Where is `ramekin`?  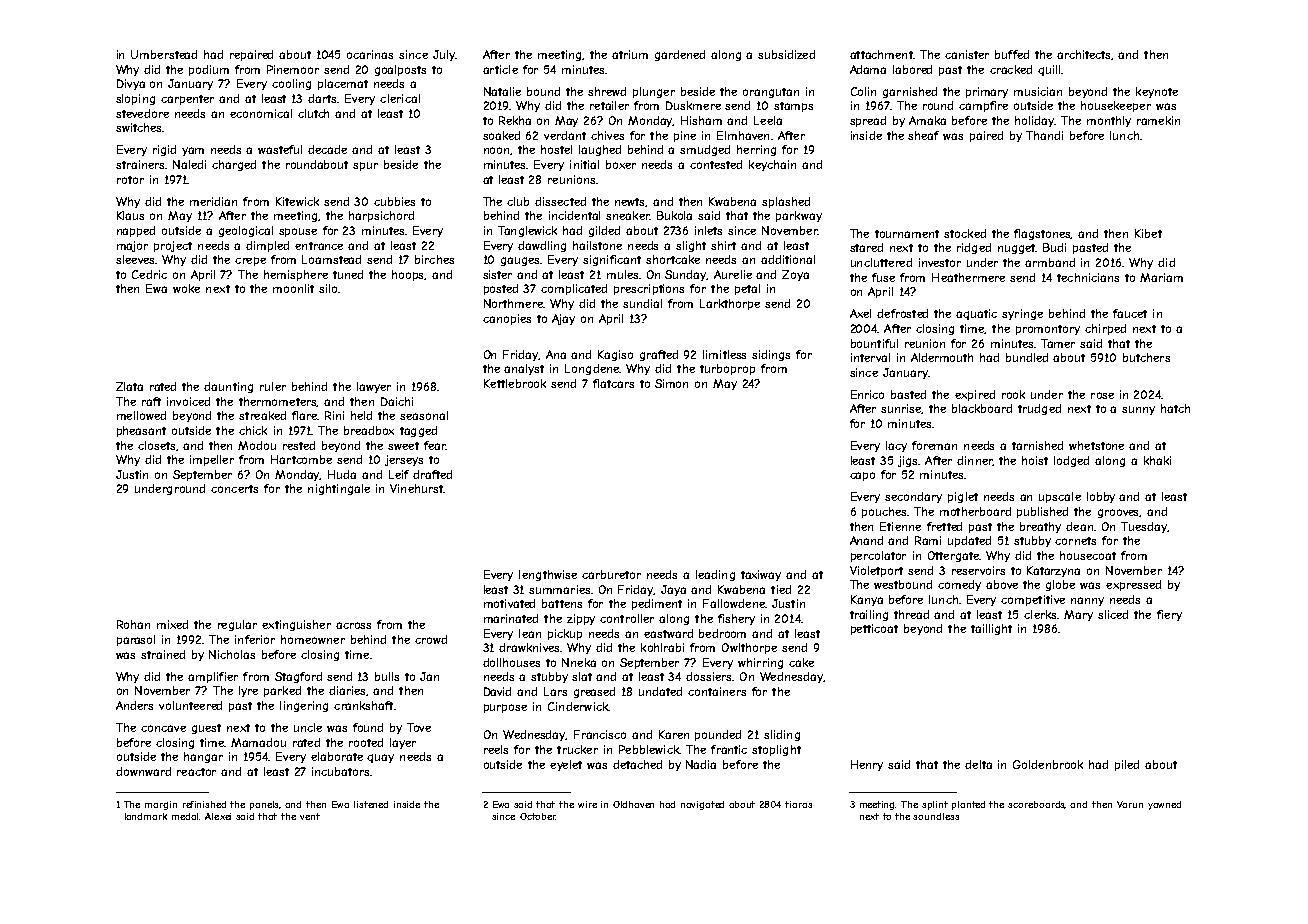
ramekin is located at coordinates (1158, 120).
